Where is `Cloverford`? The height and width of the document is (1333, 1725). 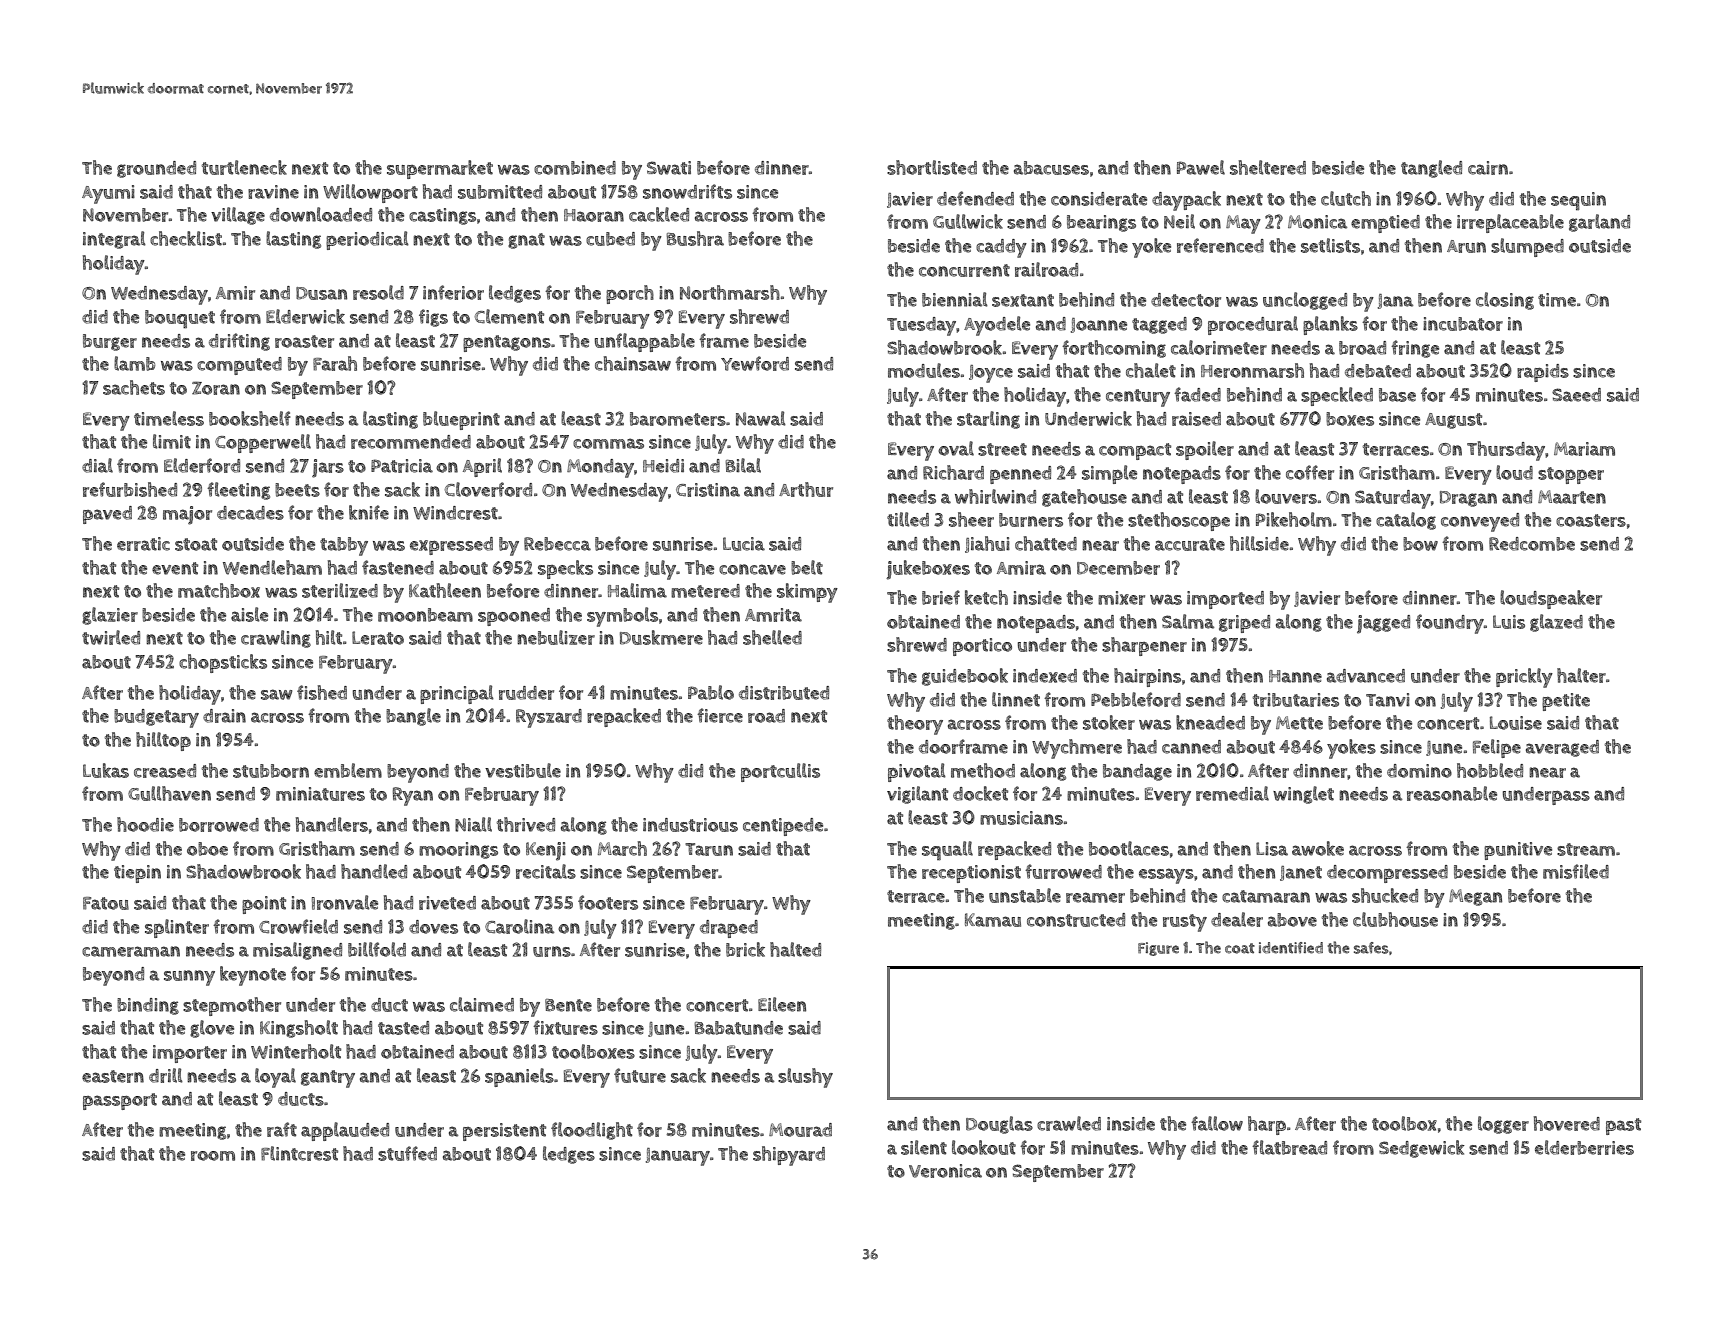
Cloverford is located at coordinates (488, 489).
